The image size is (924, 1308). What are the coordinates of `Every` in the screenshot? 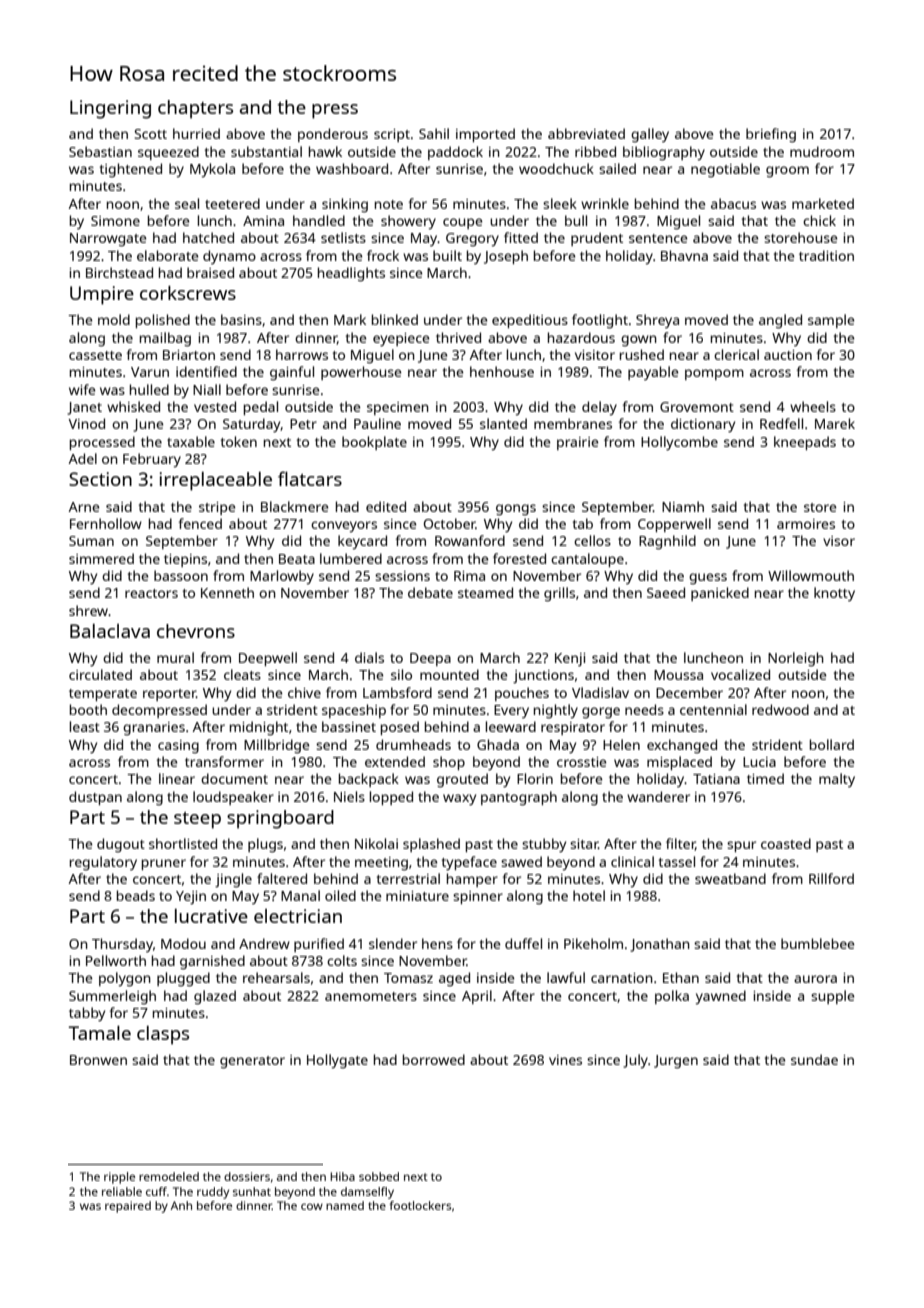 It's located at (511, 712).
